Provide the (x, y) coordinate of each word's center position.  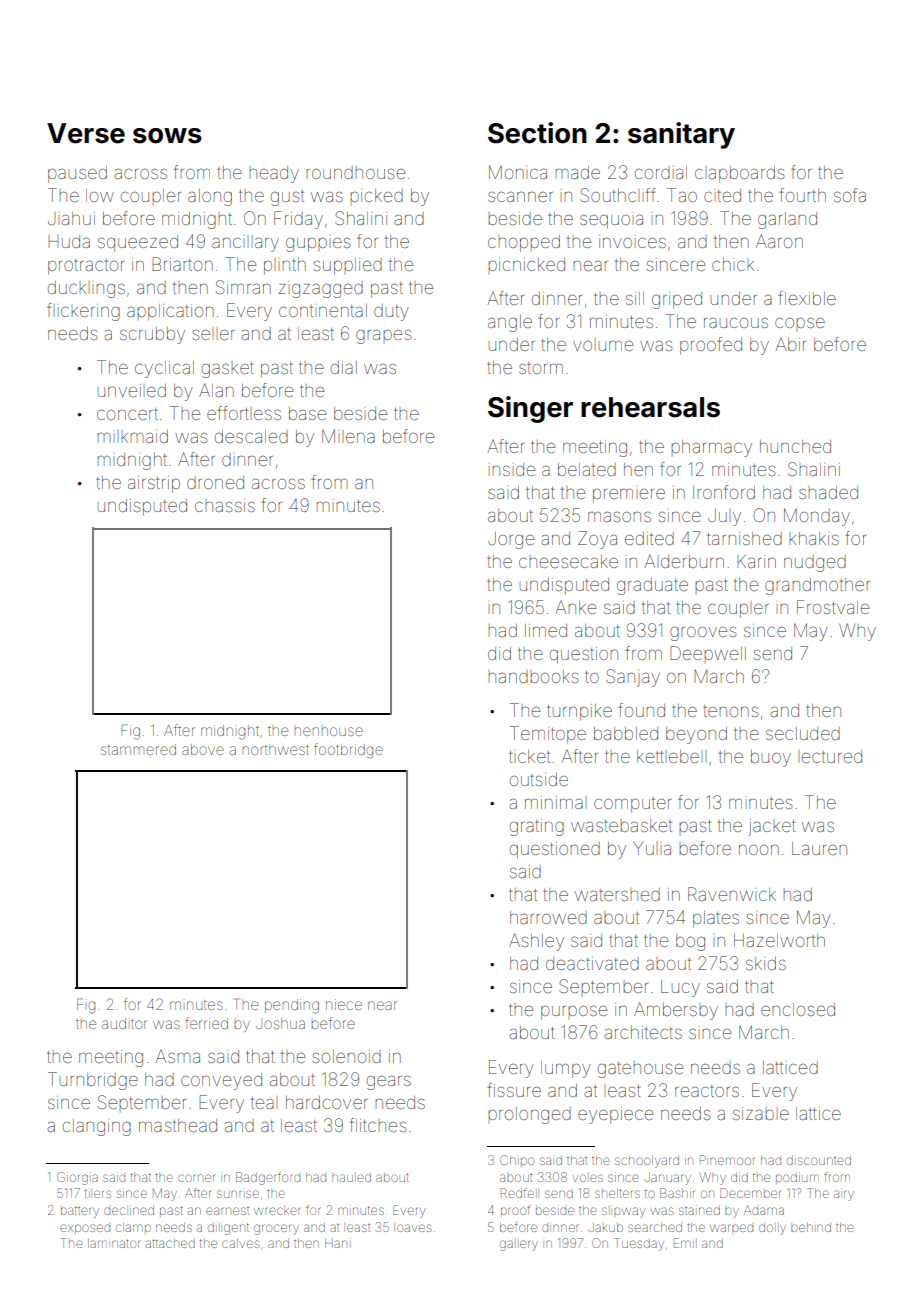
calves (240, 1243)
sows (167, 136)
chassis (225, 505)
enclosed (798, 1009)
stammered (138, 749)
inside (513, 469)
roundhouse (355, 172)
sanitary (681, 135)
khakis (814, 538)
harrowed (548, 917)
